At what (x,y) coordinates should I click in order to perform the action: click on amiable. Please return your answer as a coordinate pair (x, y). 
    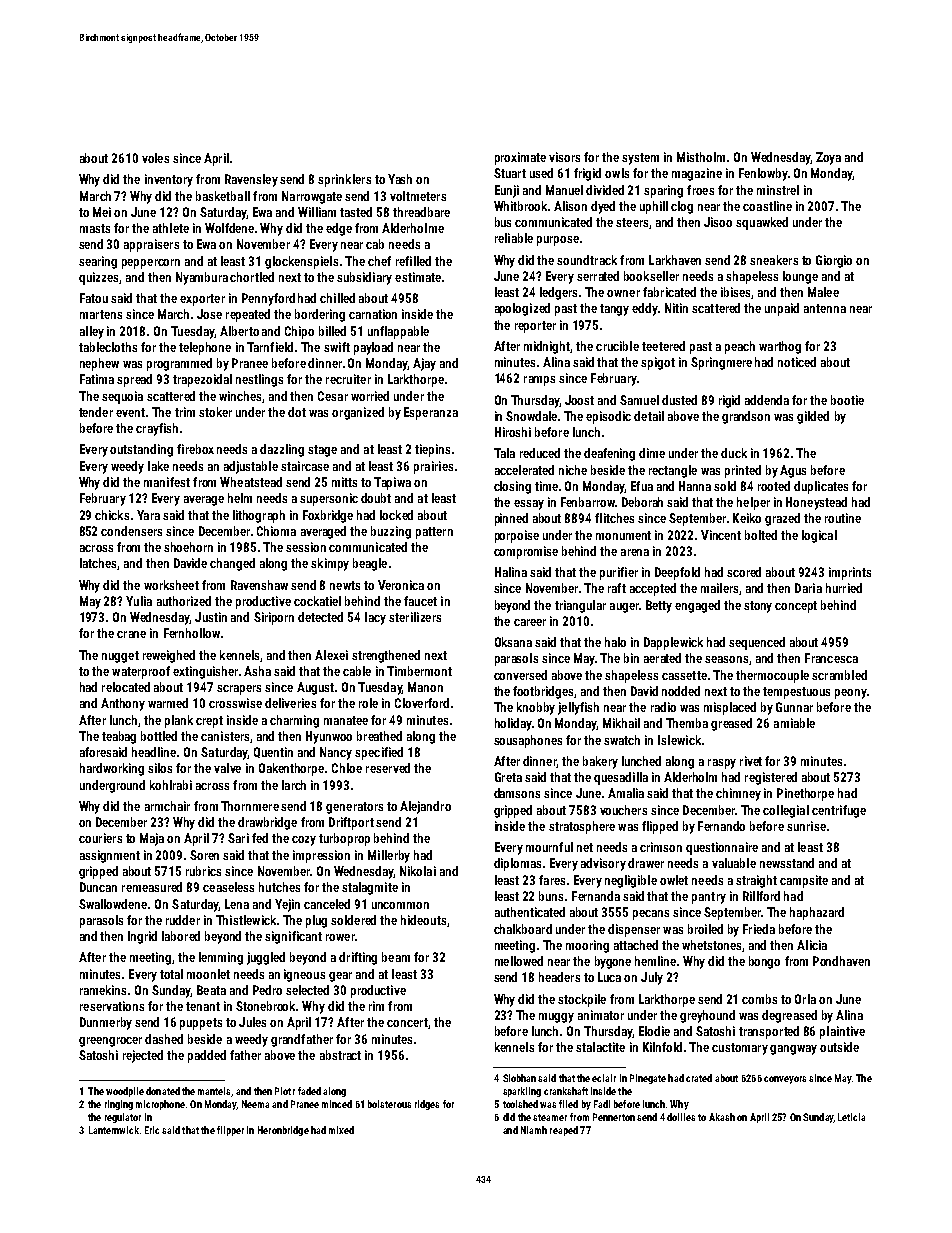
    Looking at the image, I should click on (794, 723).
